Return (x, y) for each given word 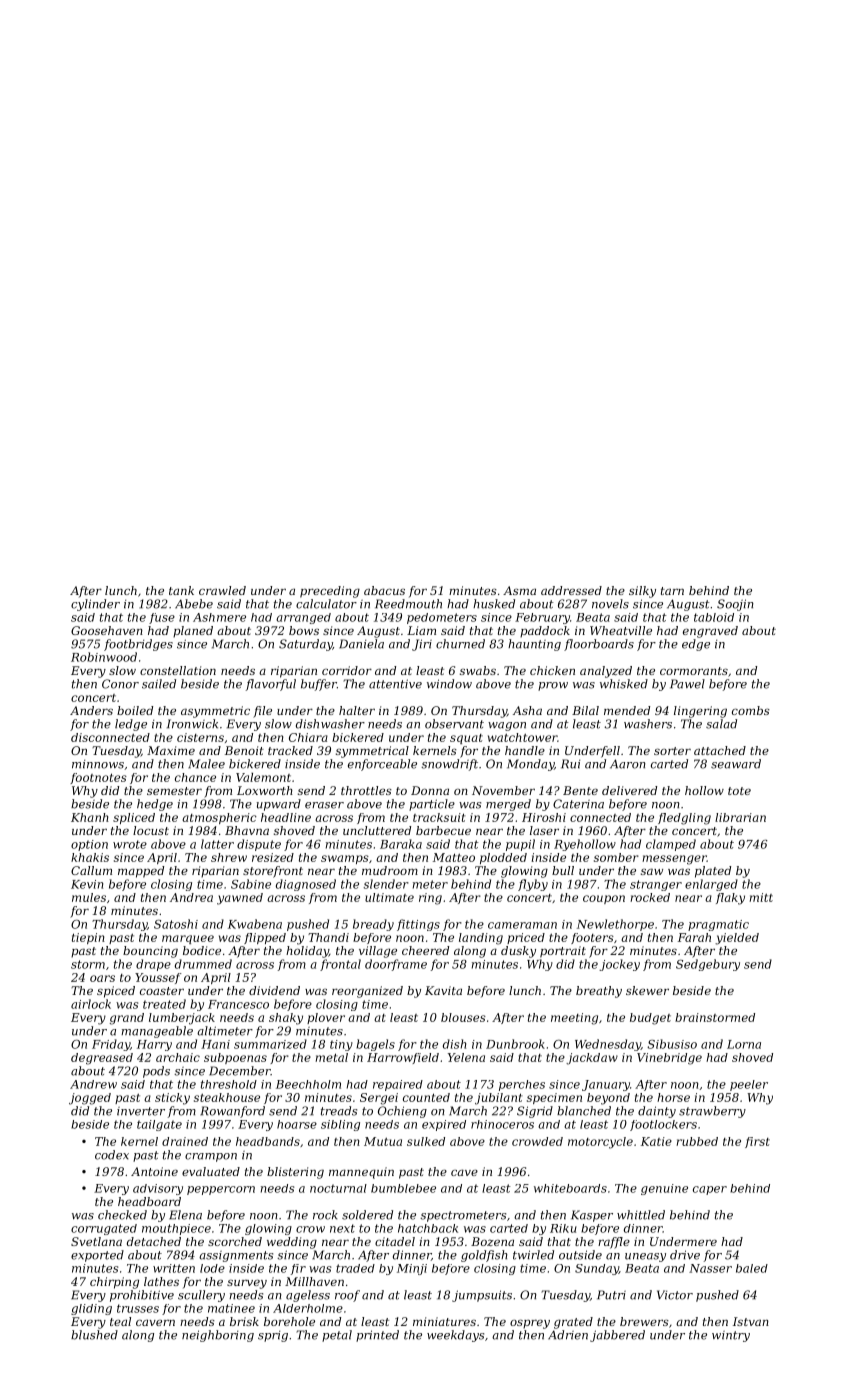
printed (377, 1336)
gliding (91, 1309)
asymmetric (215, 712)
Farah (694, 937)
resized (273, 857)
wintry (731, 1336)
